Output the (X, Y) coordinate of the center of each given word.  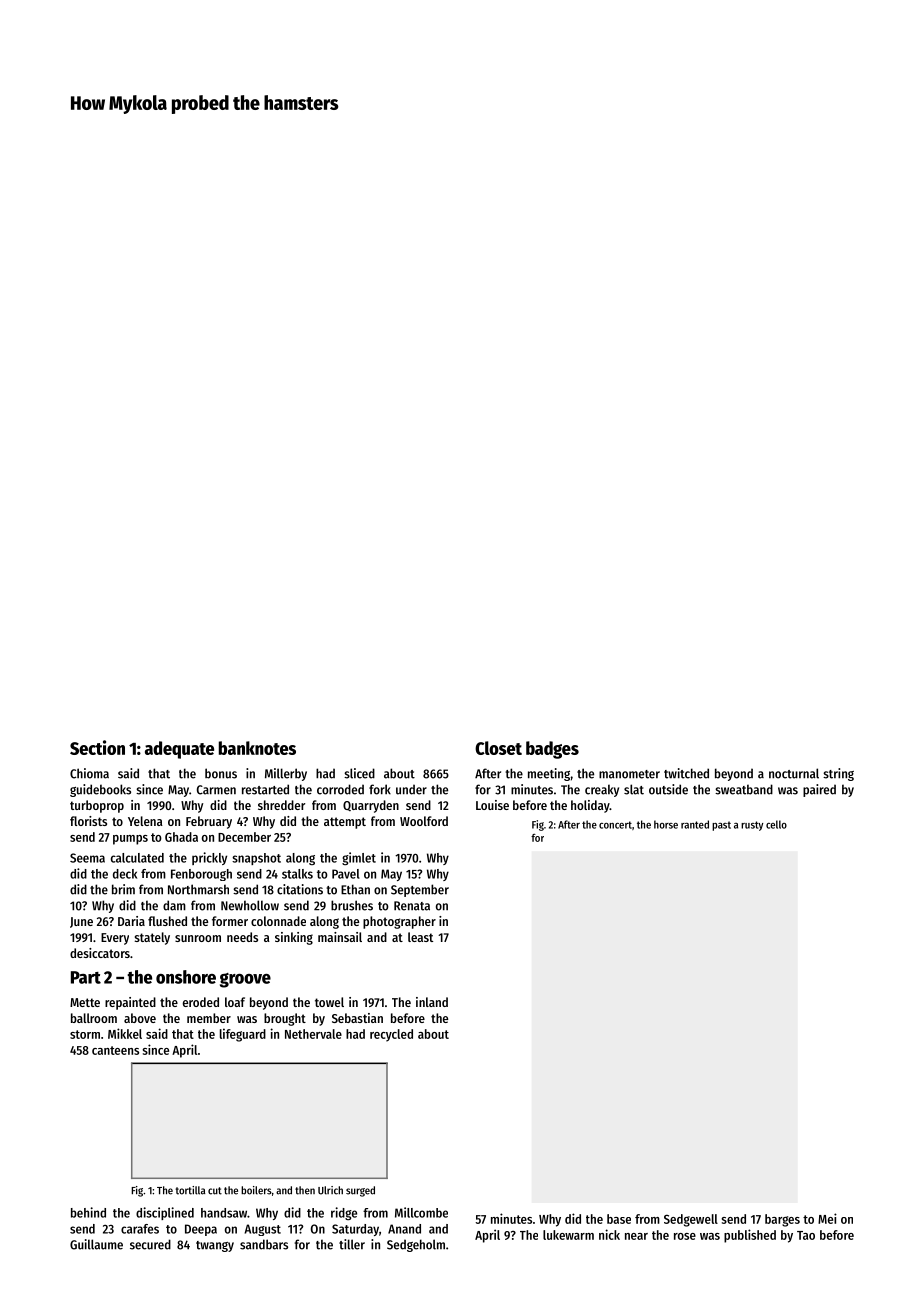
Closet (498, 748)
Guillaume (96, 1244)
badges (552, 750)
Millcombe (421, 1212)
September (420, 890)
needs (242, 937)
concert (615, 825)
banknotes (257, 748)
